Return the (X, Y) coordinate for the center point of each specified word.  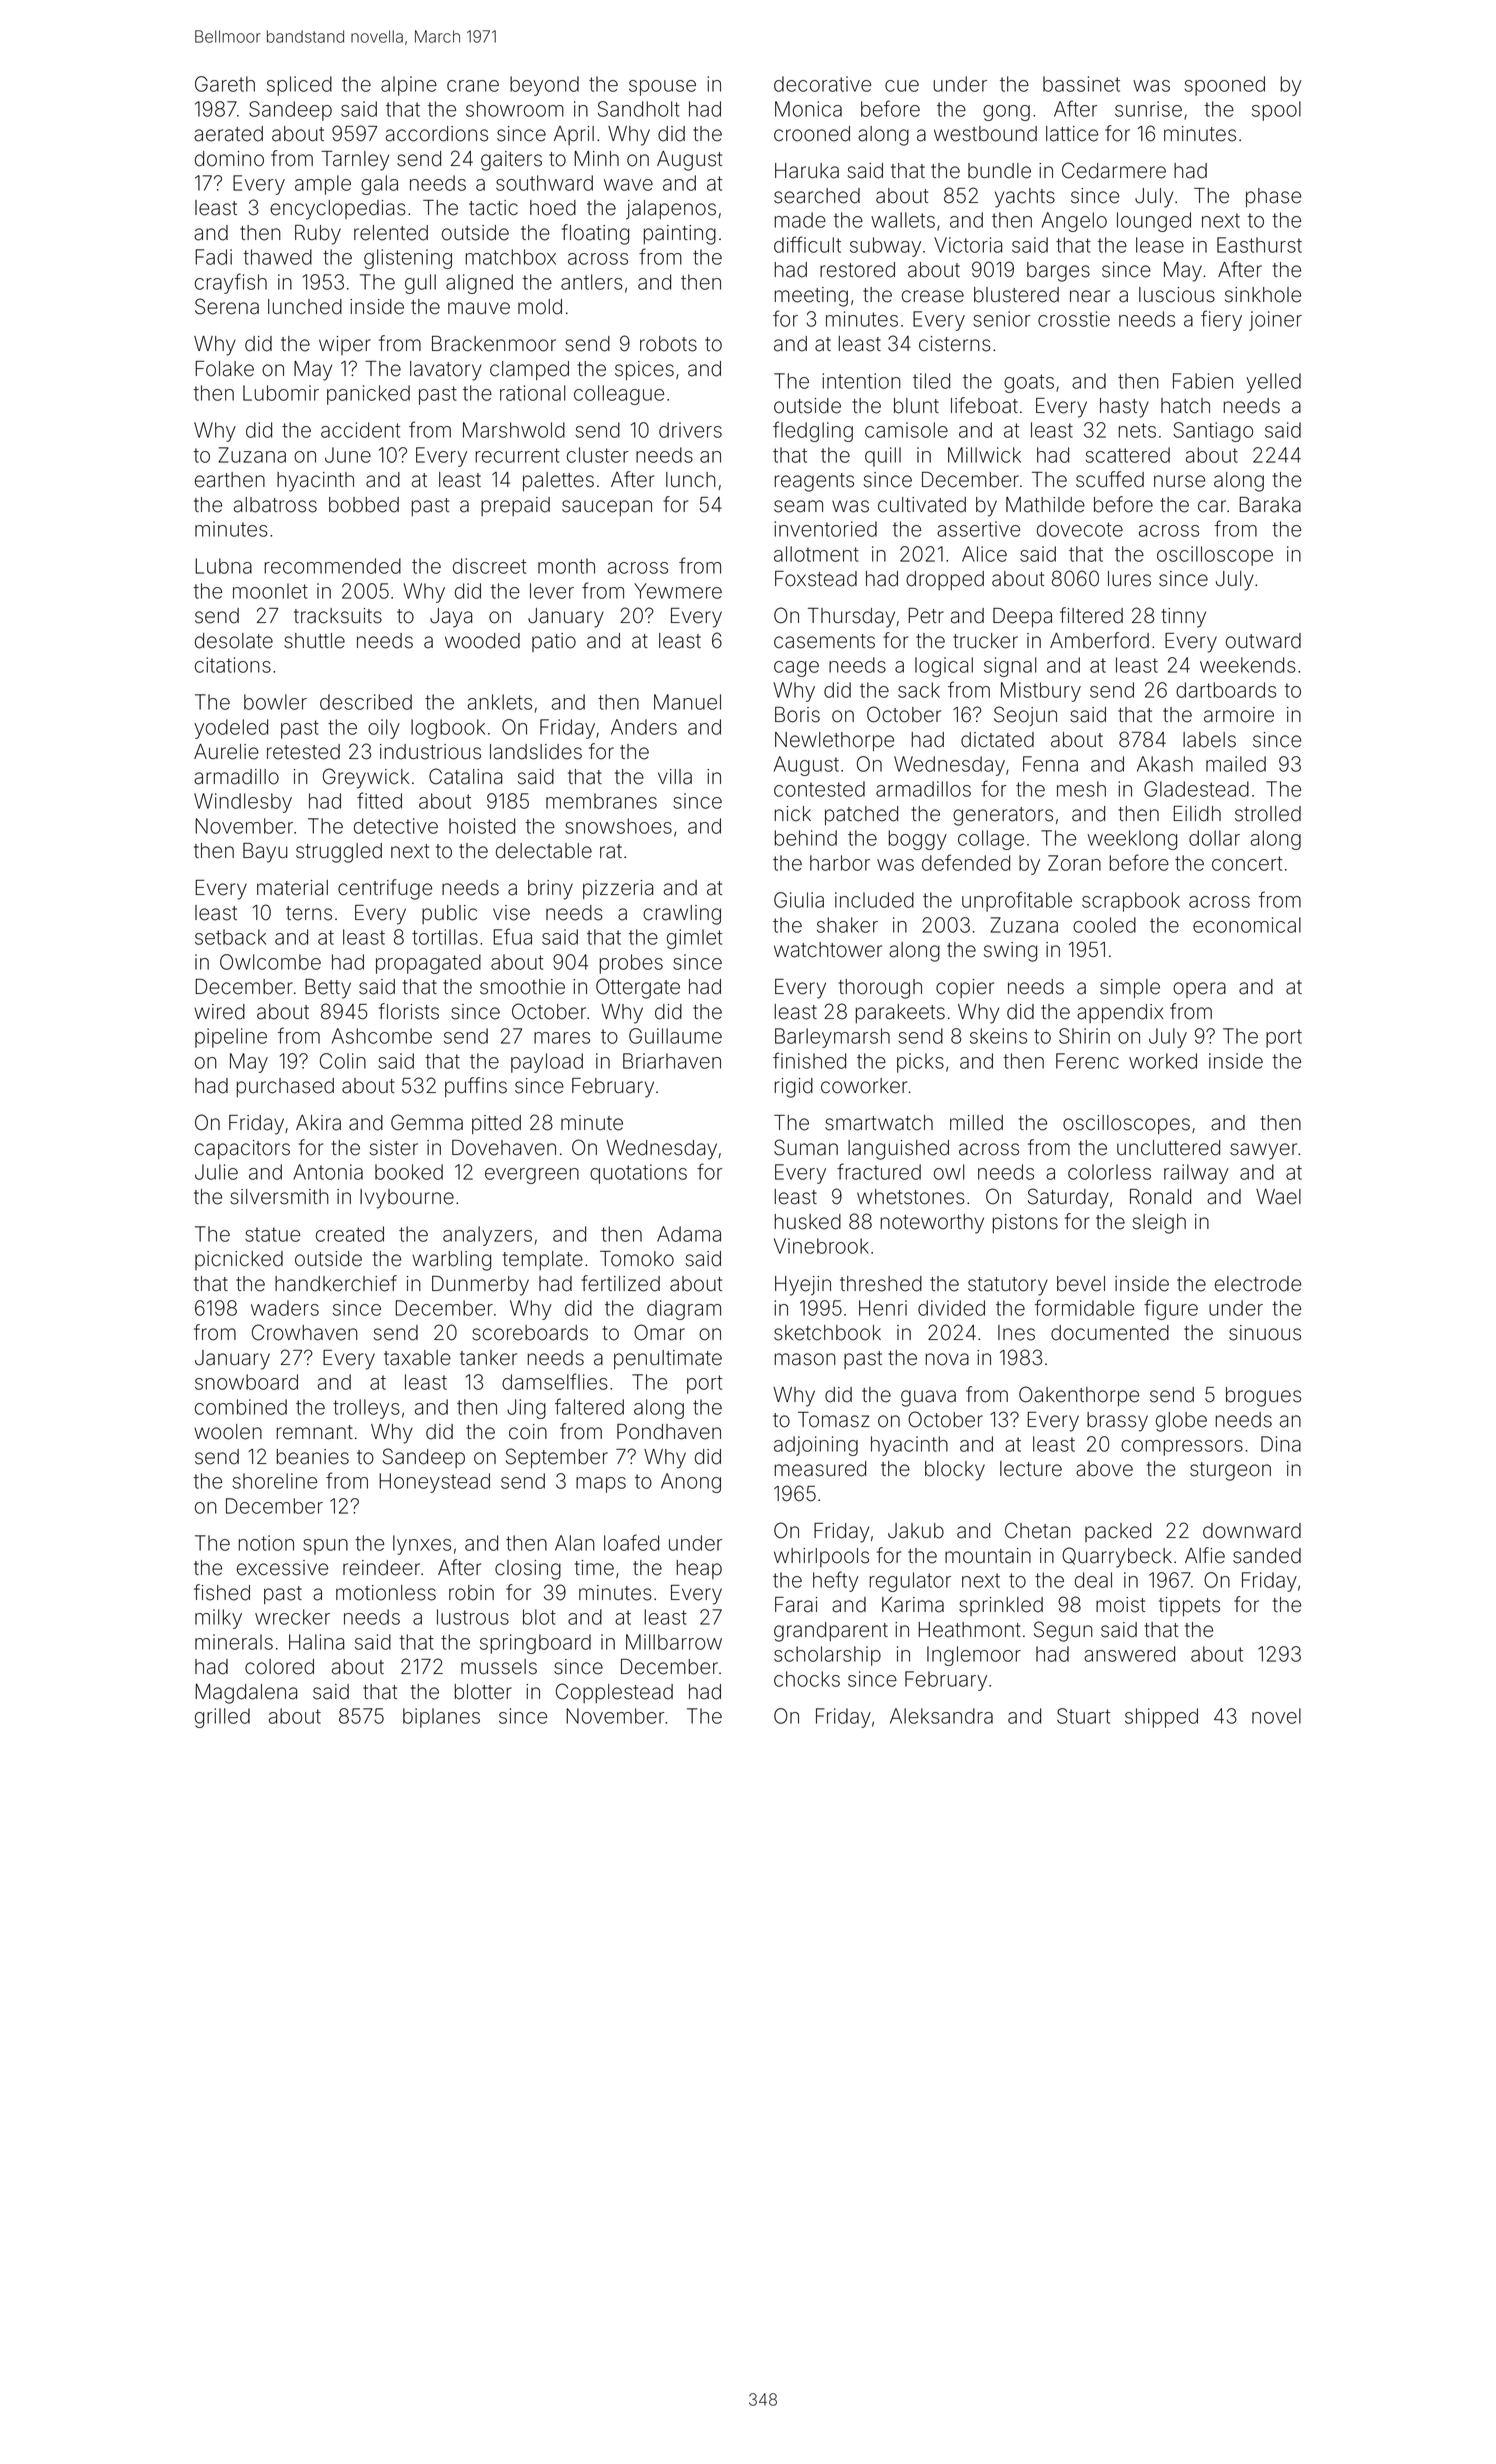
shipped (1161, 1718)
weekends (1248, 665)
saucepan (607, 508)
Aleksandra (941, 1716)
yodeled (231, 729)
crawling (682, 915)
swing (1010, 952)
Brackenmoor (494, 344)
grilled (222, 1718)
